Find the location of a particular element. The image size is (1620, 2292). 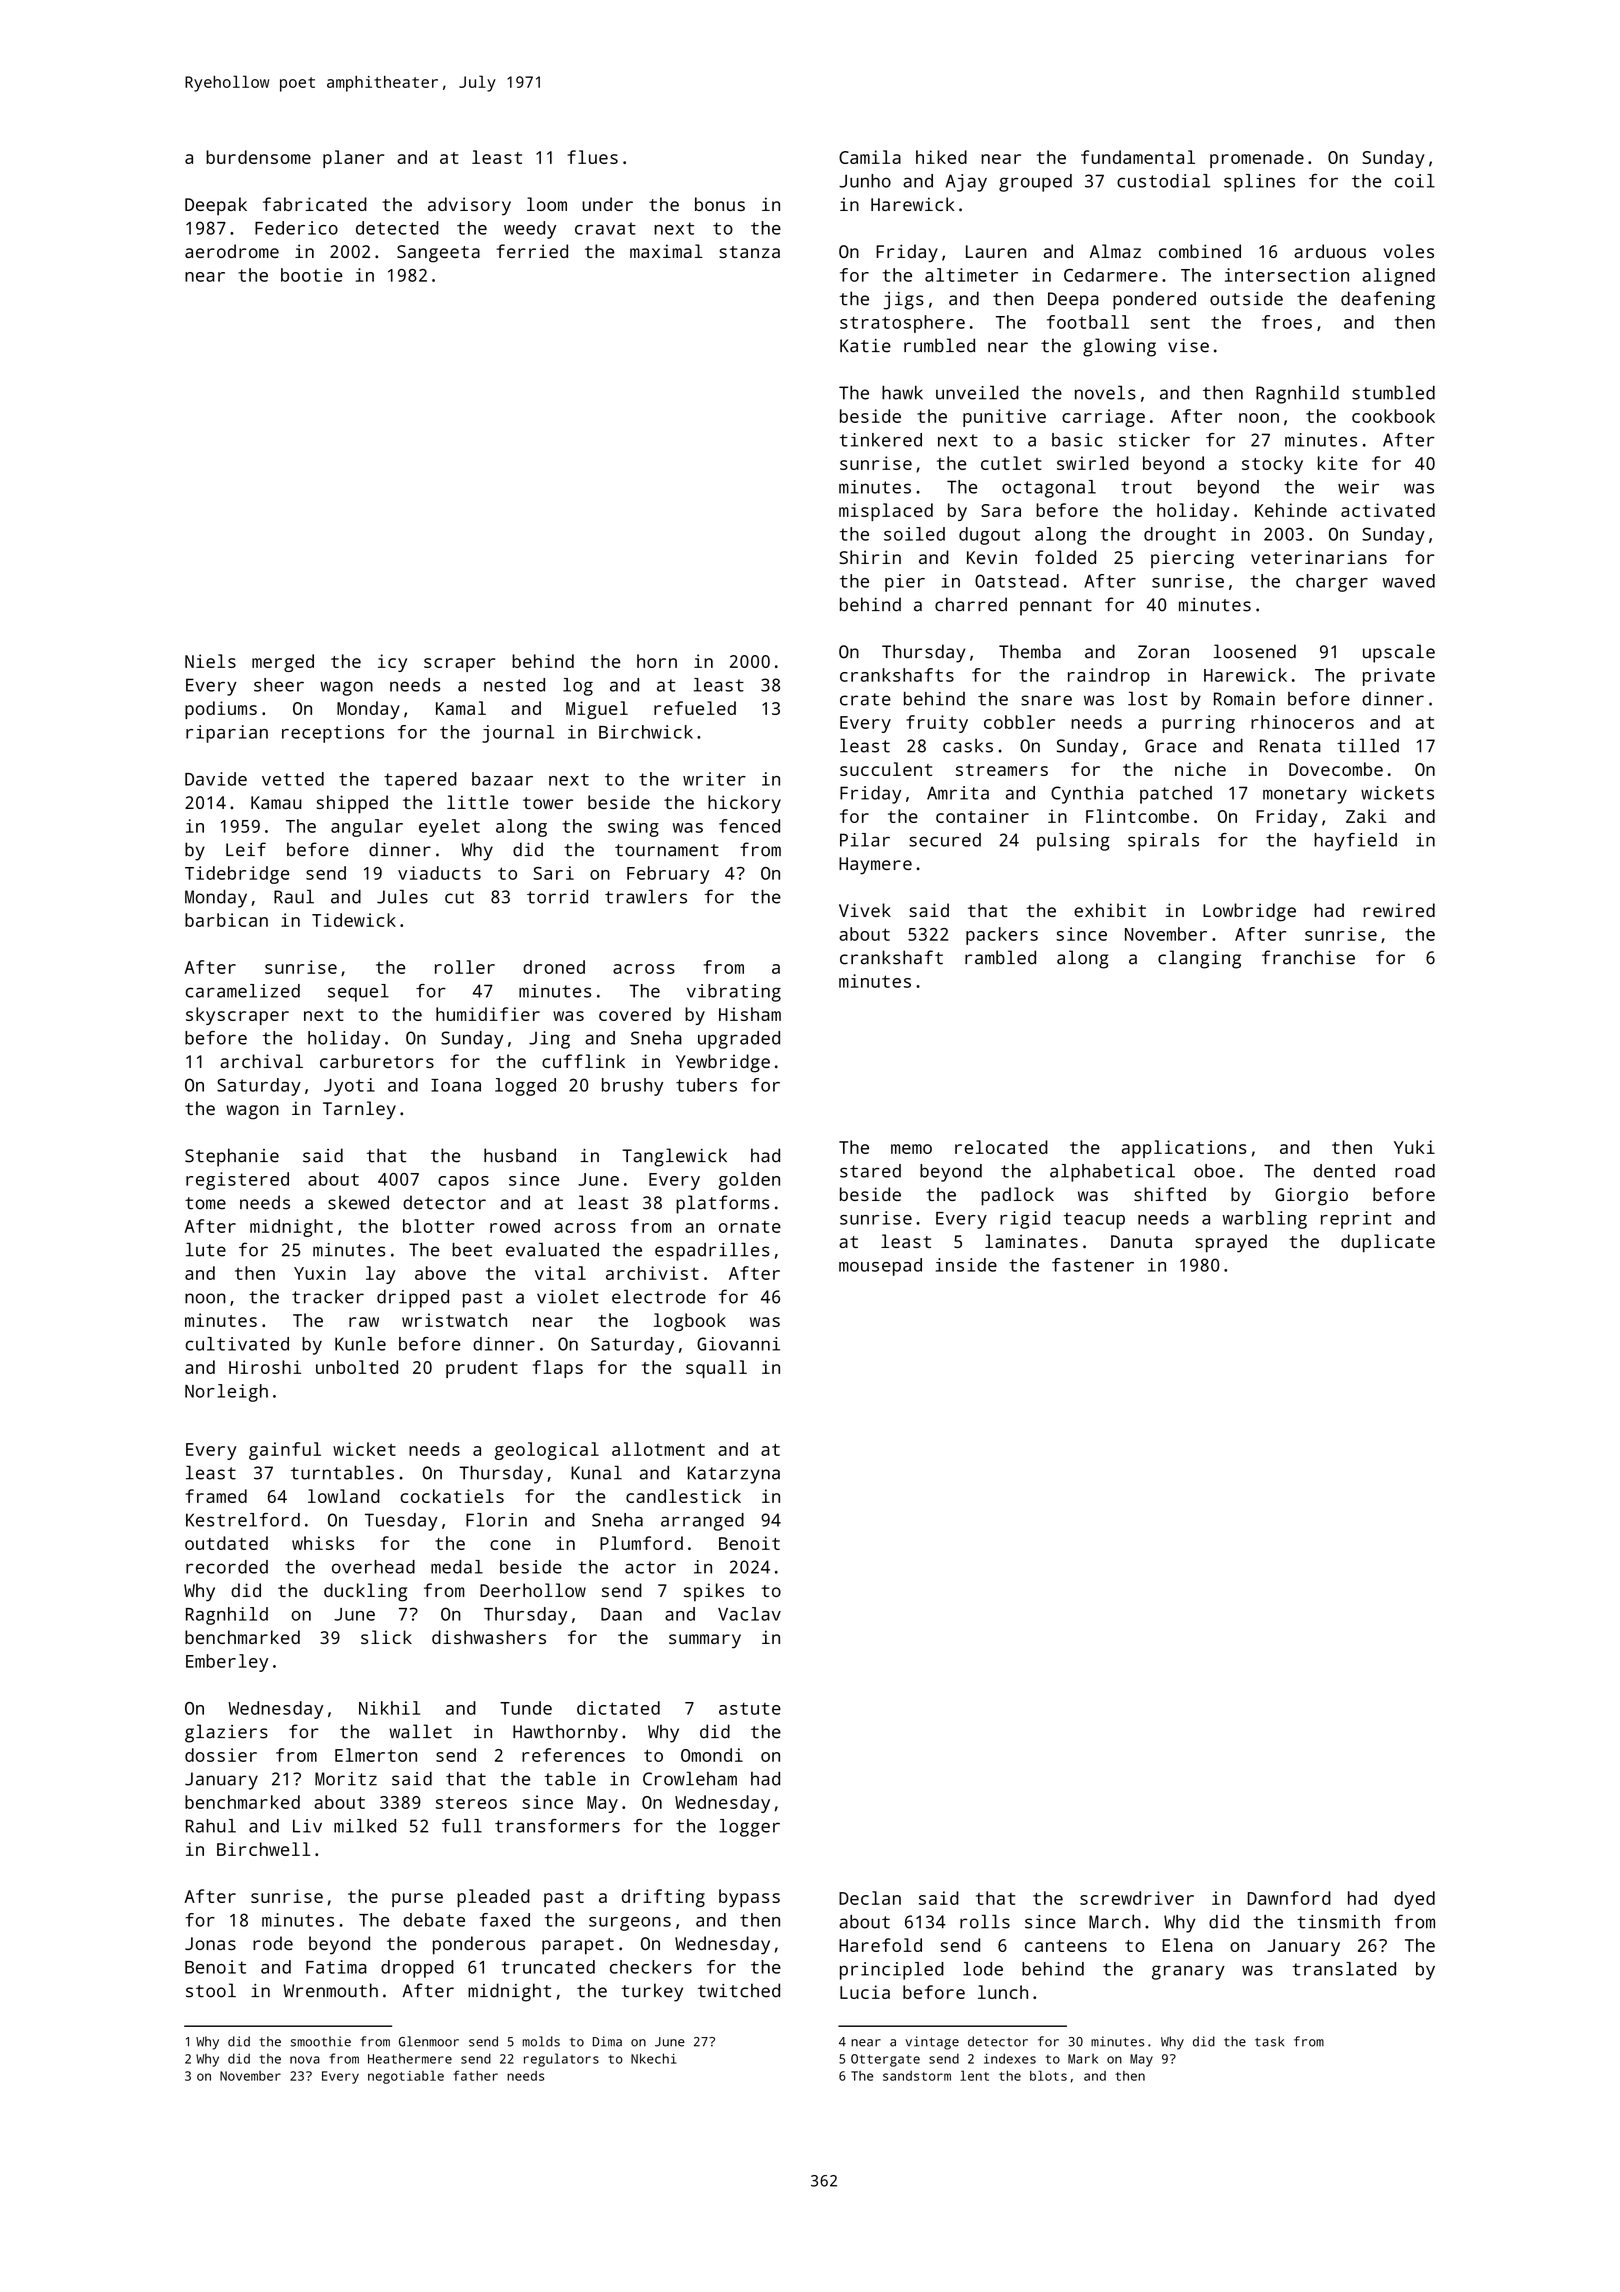

refueled is located at coordinates (695, 708).
